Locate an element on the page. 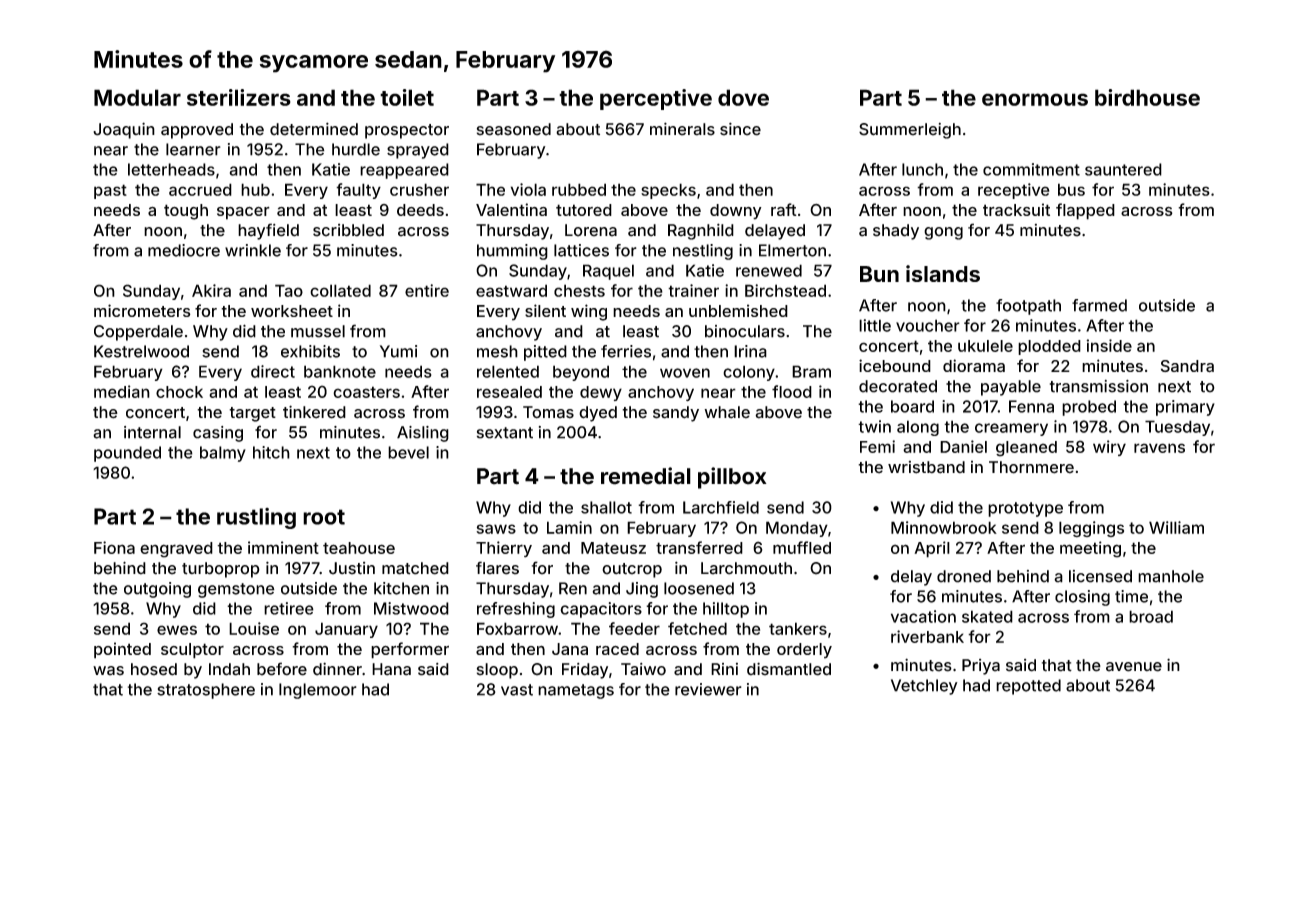 The image size is (1308, 924). past is located at coordinates (110, 191).
